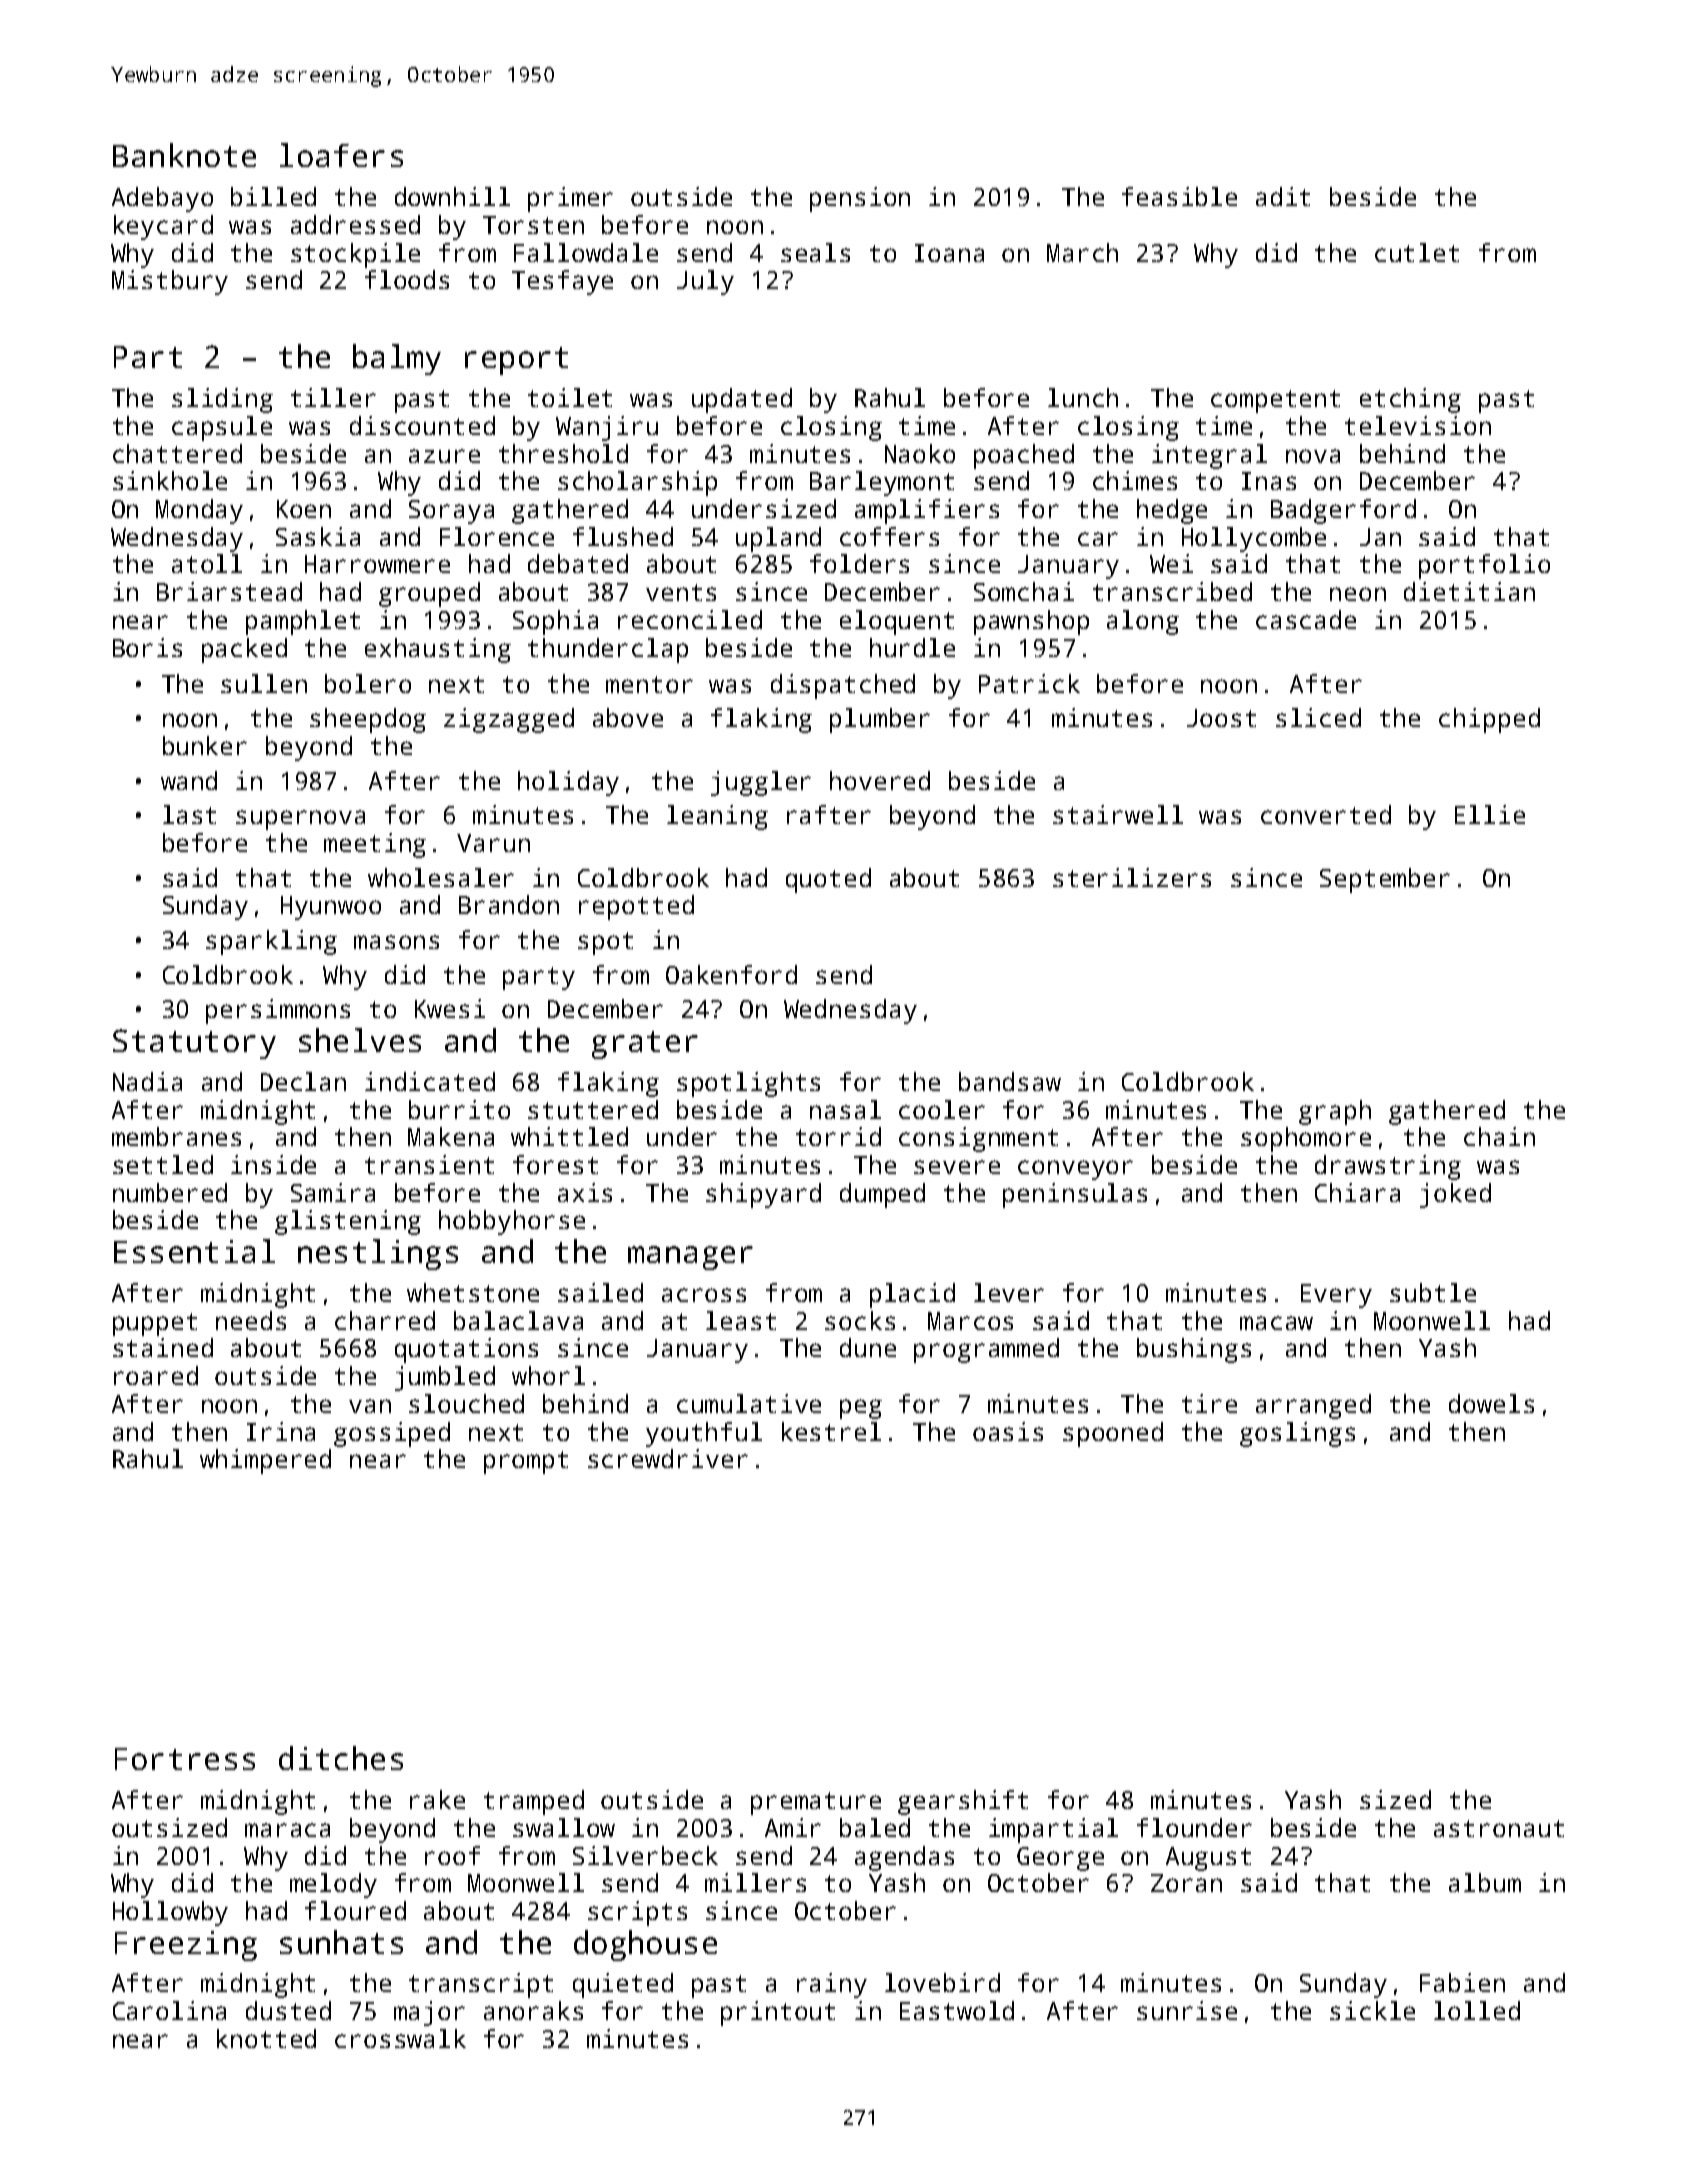 The height and width of the document is (2178, 1683). What do you see at coordinates (341, 155) in the document?
I see `loafers` at bounding box center [341, 155].
